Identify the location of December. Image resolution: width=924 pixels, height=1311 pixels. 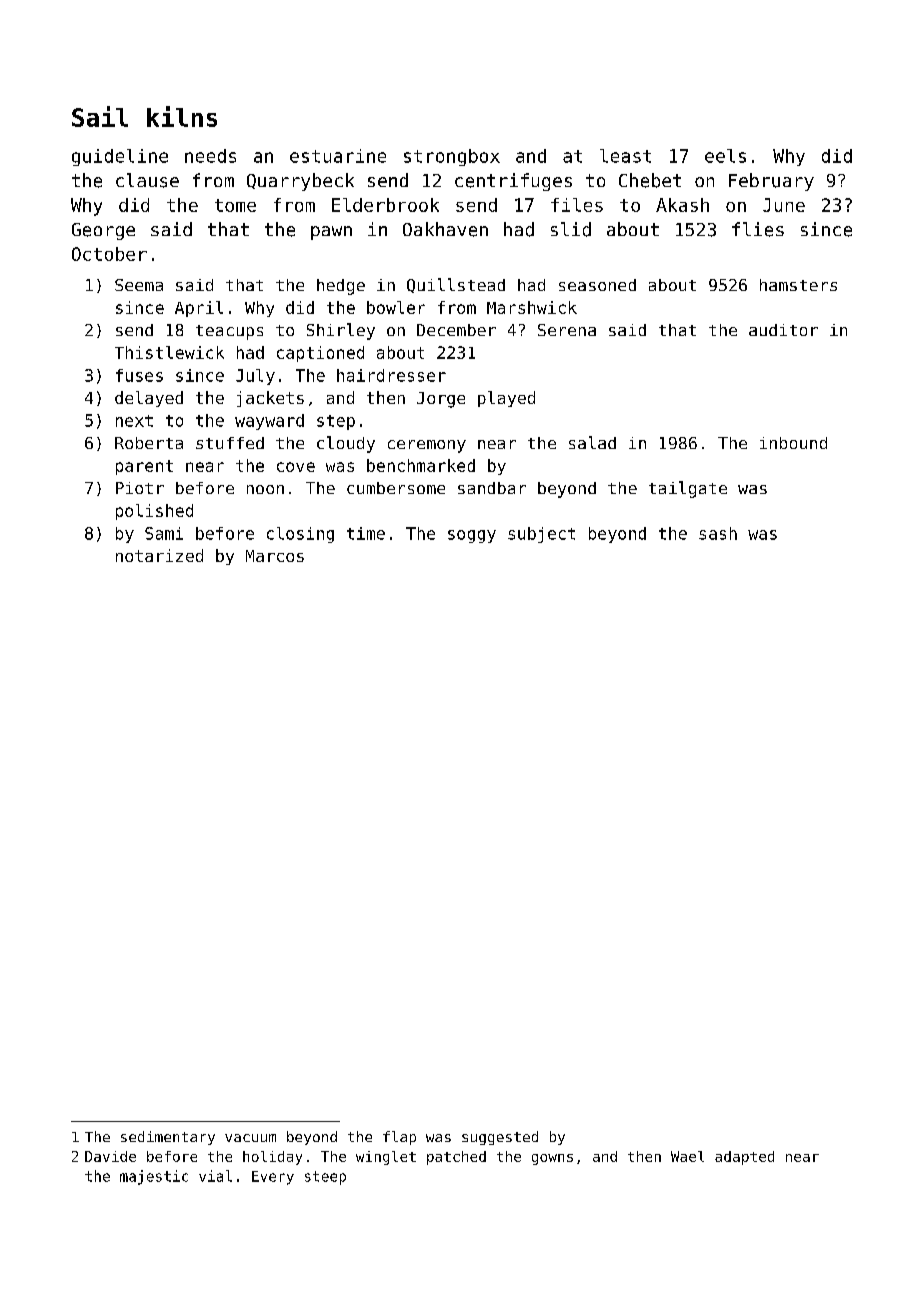
(456, 330).
